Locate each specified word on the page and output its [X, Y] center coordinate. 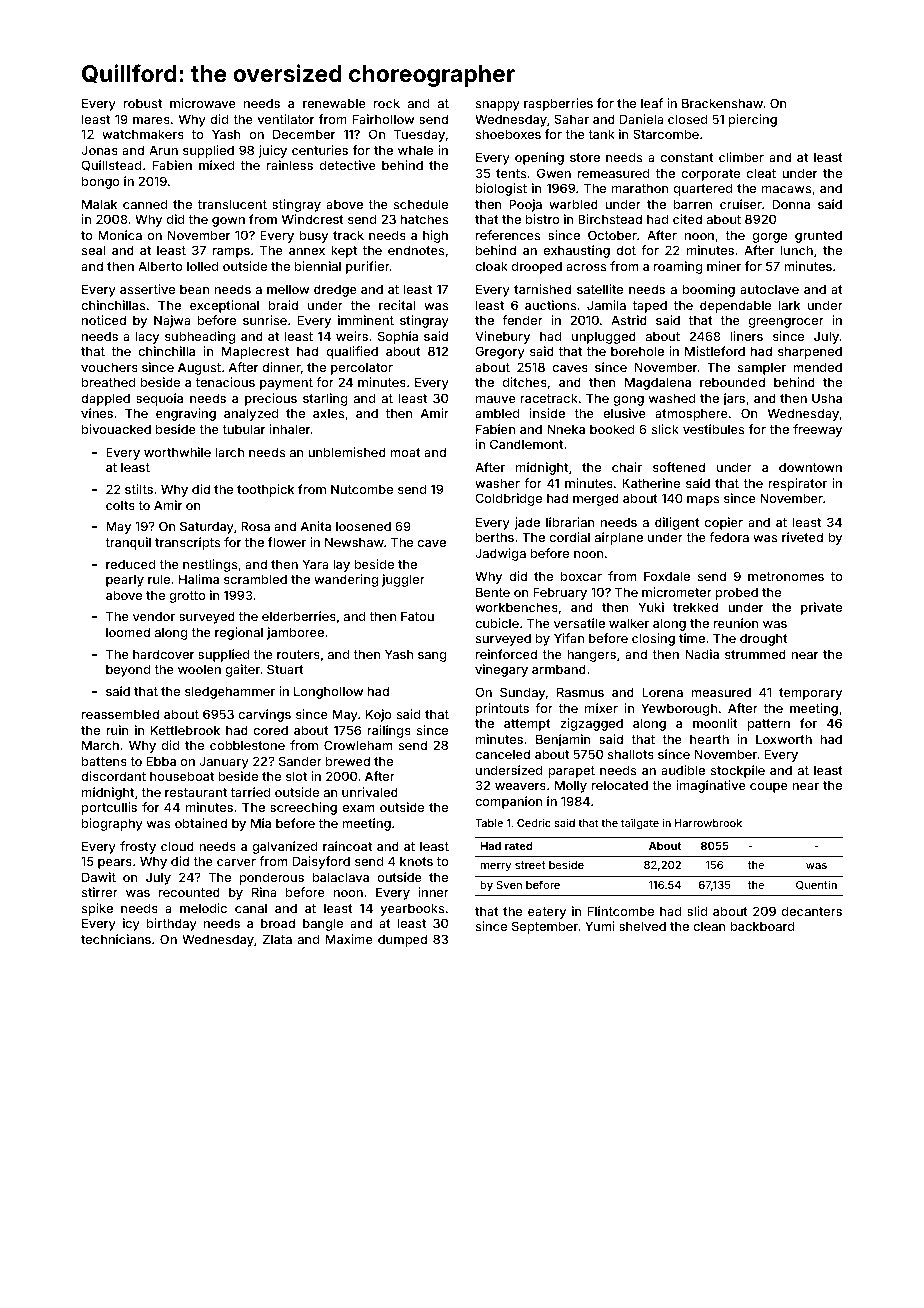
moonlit [715, 723]
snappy [498, 106]
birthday [172, 924]
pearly [125, 580]
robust [143, 103]
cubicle [497, 623]
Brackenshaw [722, 103]
